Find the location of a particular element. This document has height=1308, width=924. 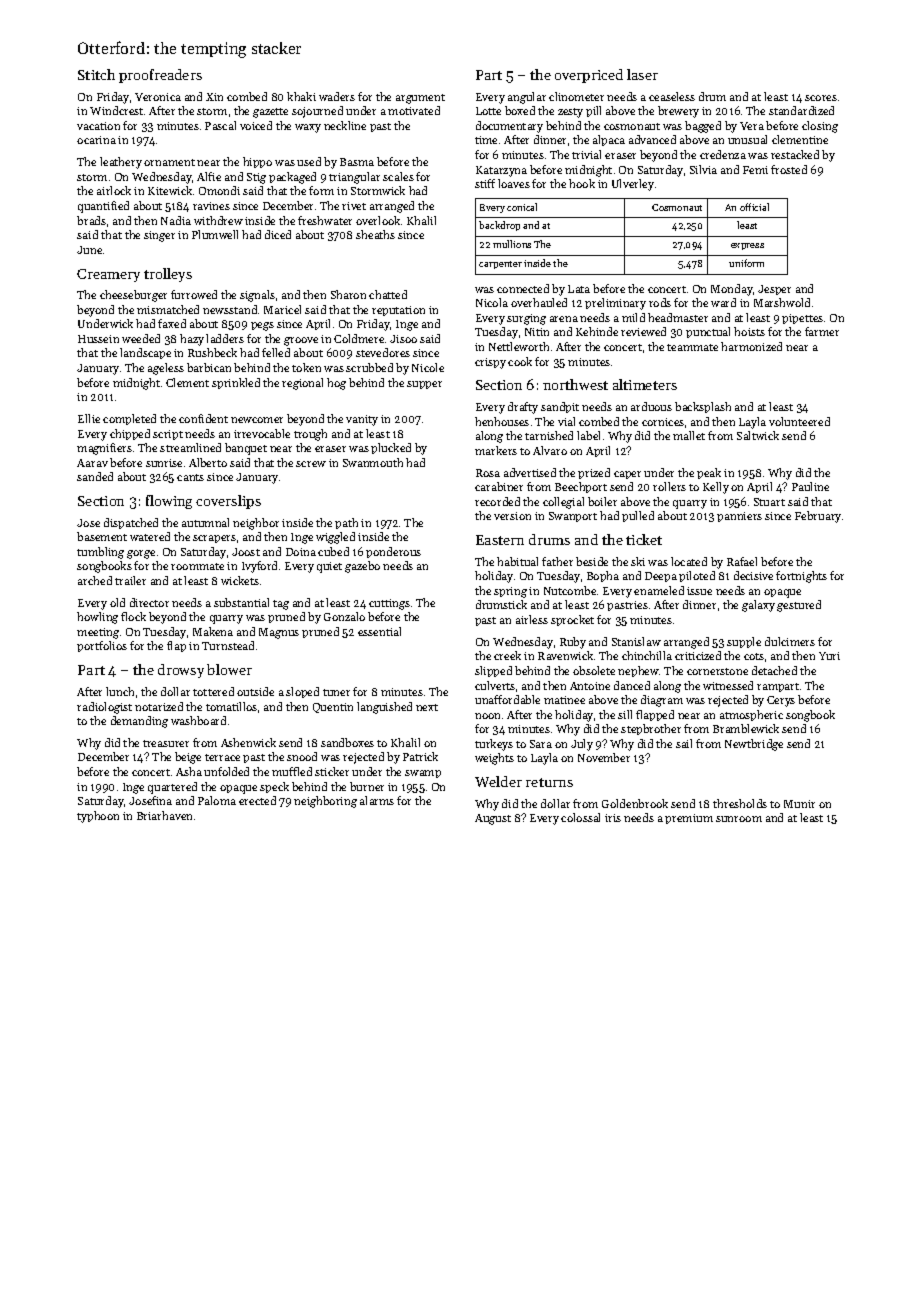

Jesper is located at coordinates (774, 290).
